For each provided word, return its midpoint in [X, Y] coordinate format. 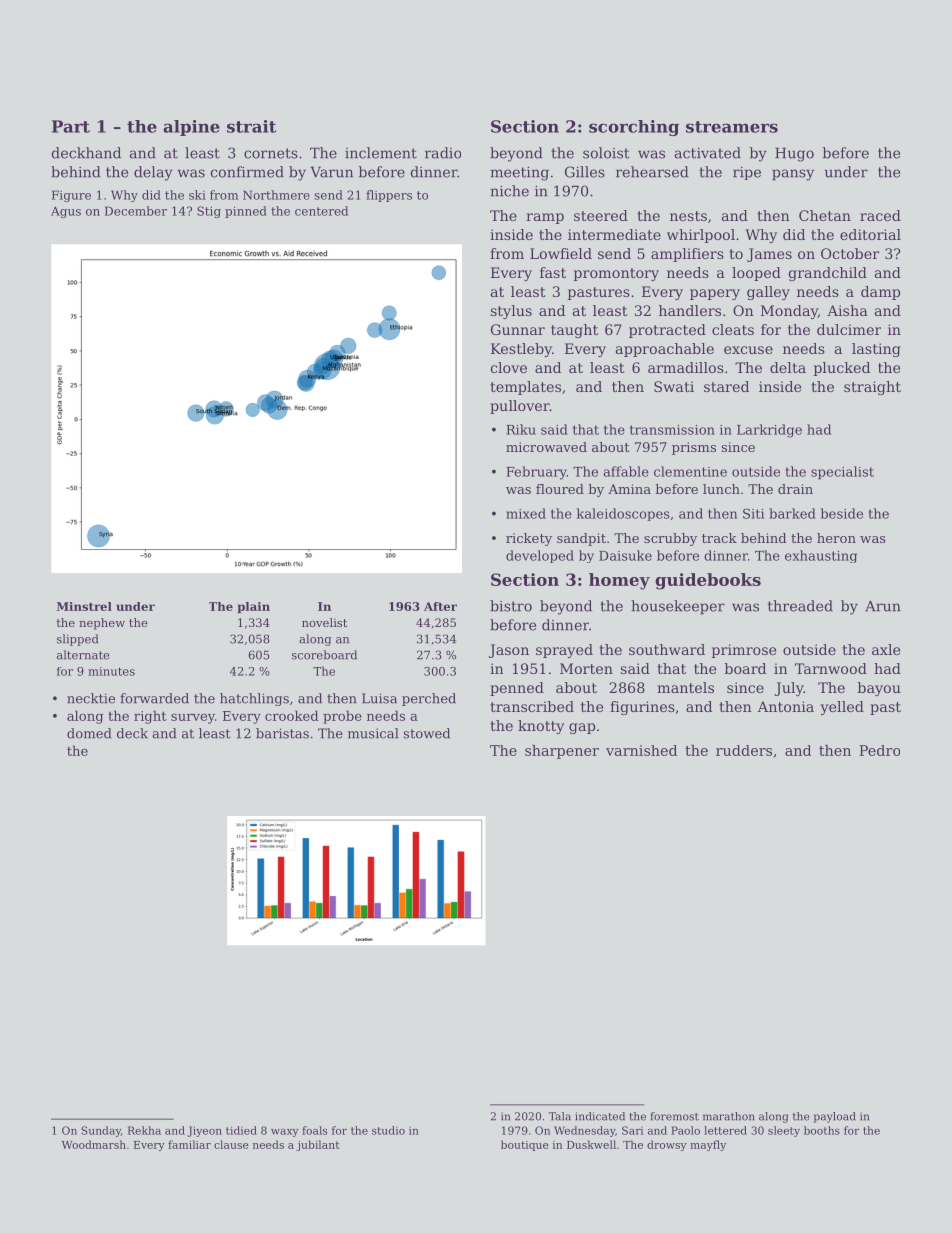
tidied [241, 1130]
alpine [191, 128]
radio [443, 153]
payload [835, 1117]
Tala [560, 1116]
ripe [747, 173]
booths [822, 1130]
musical [373, 733]
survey [193, 718]
